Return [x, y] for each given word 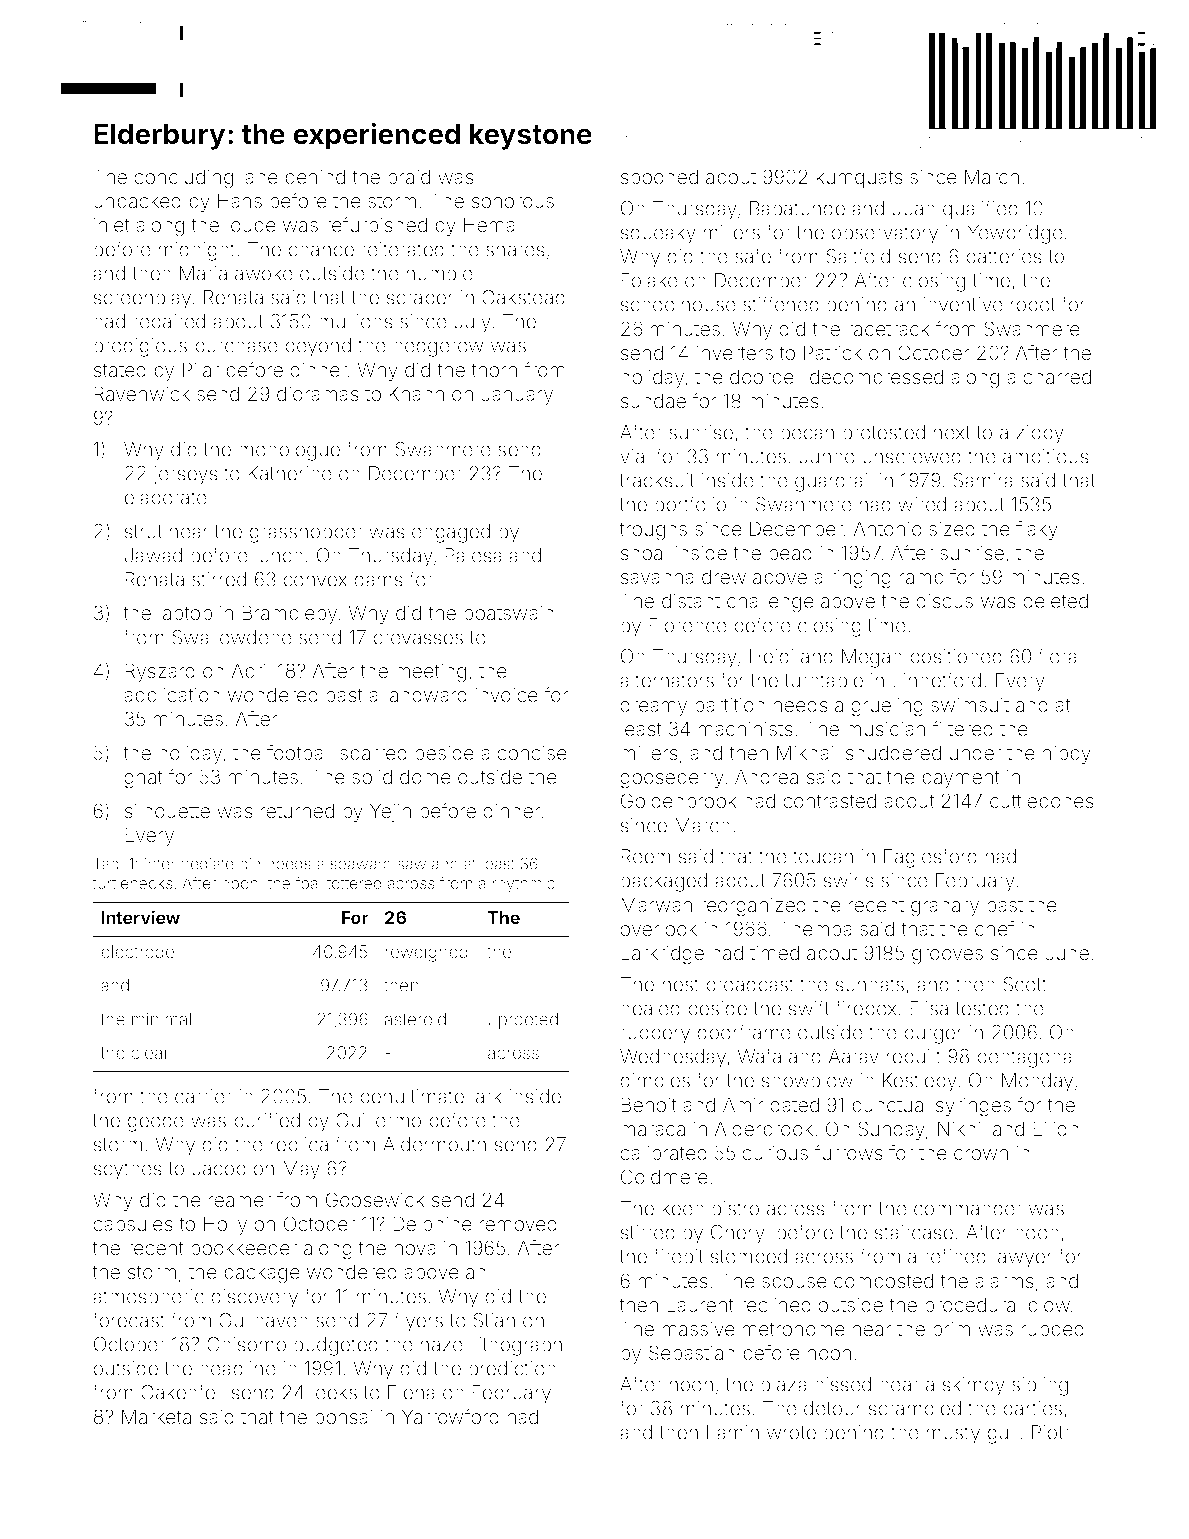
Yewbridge [1015, 234]
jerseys [185, 475]
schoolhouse [678, 304]
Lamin [733, 1432]
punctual [890, 1106]
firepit [678, 1258]
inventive [963, 304]
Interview [140, 917]
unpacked [137, 202]
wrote [791, 1433]
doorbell [766, 376]
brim [951, 1328]
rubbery [655, 1034]
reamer [240, 1201]
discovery [254, 1298]
